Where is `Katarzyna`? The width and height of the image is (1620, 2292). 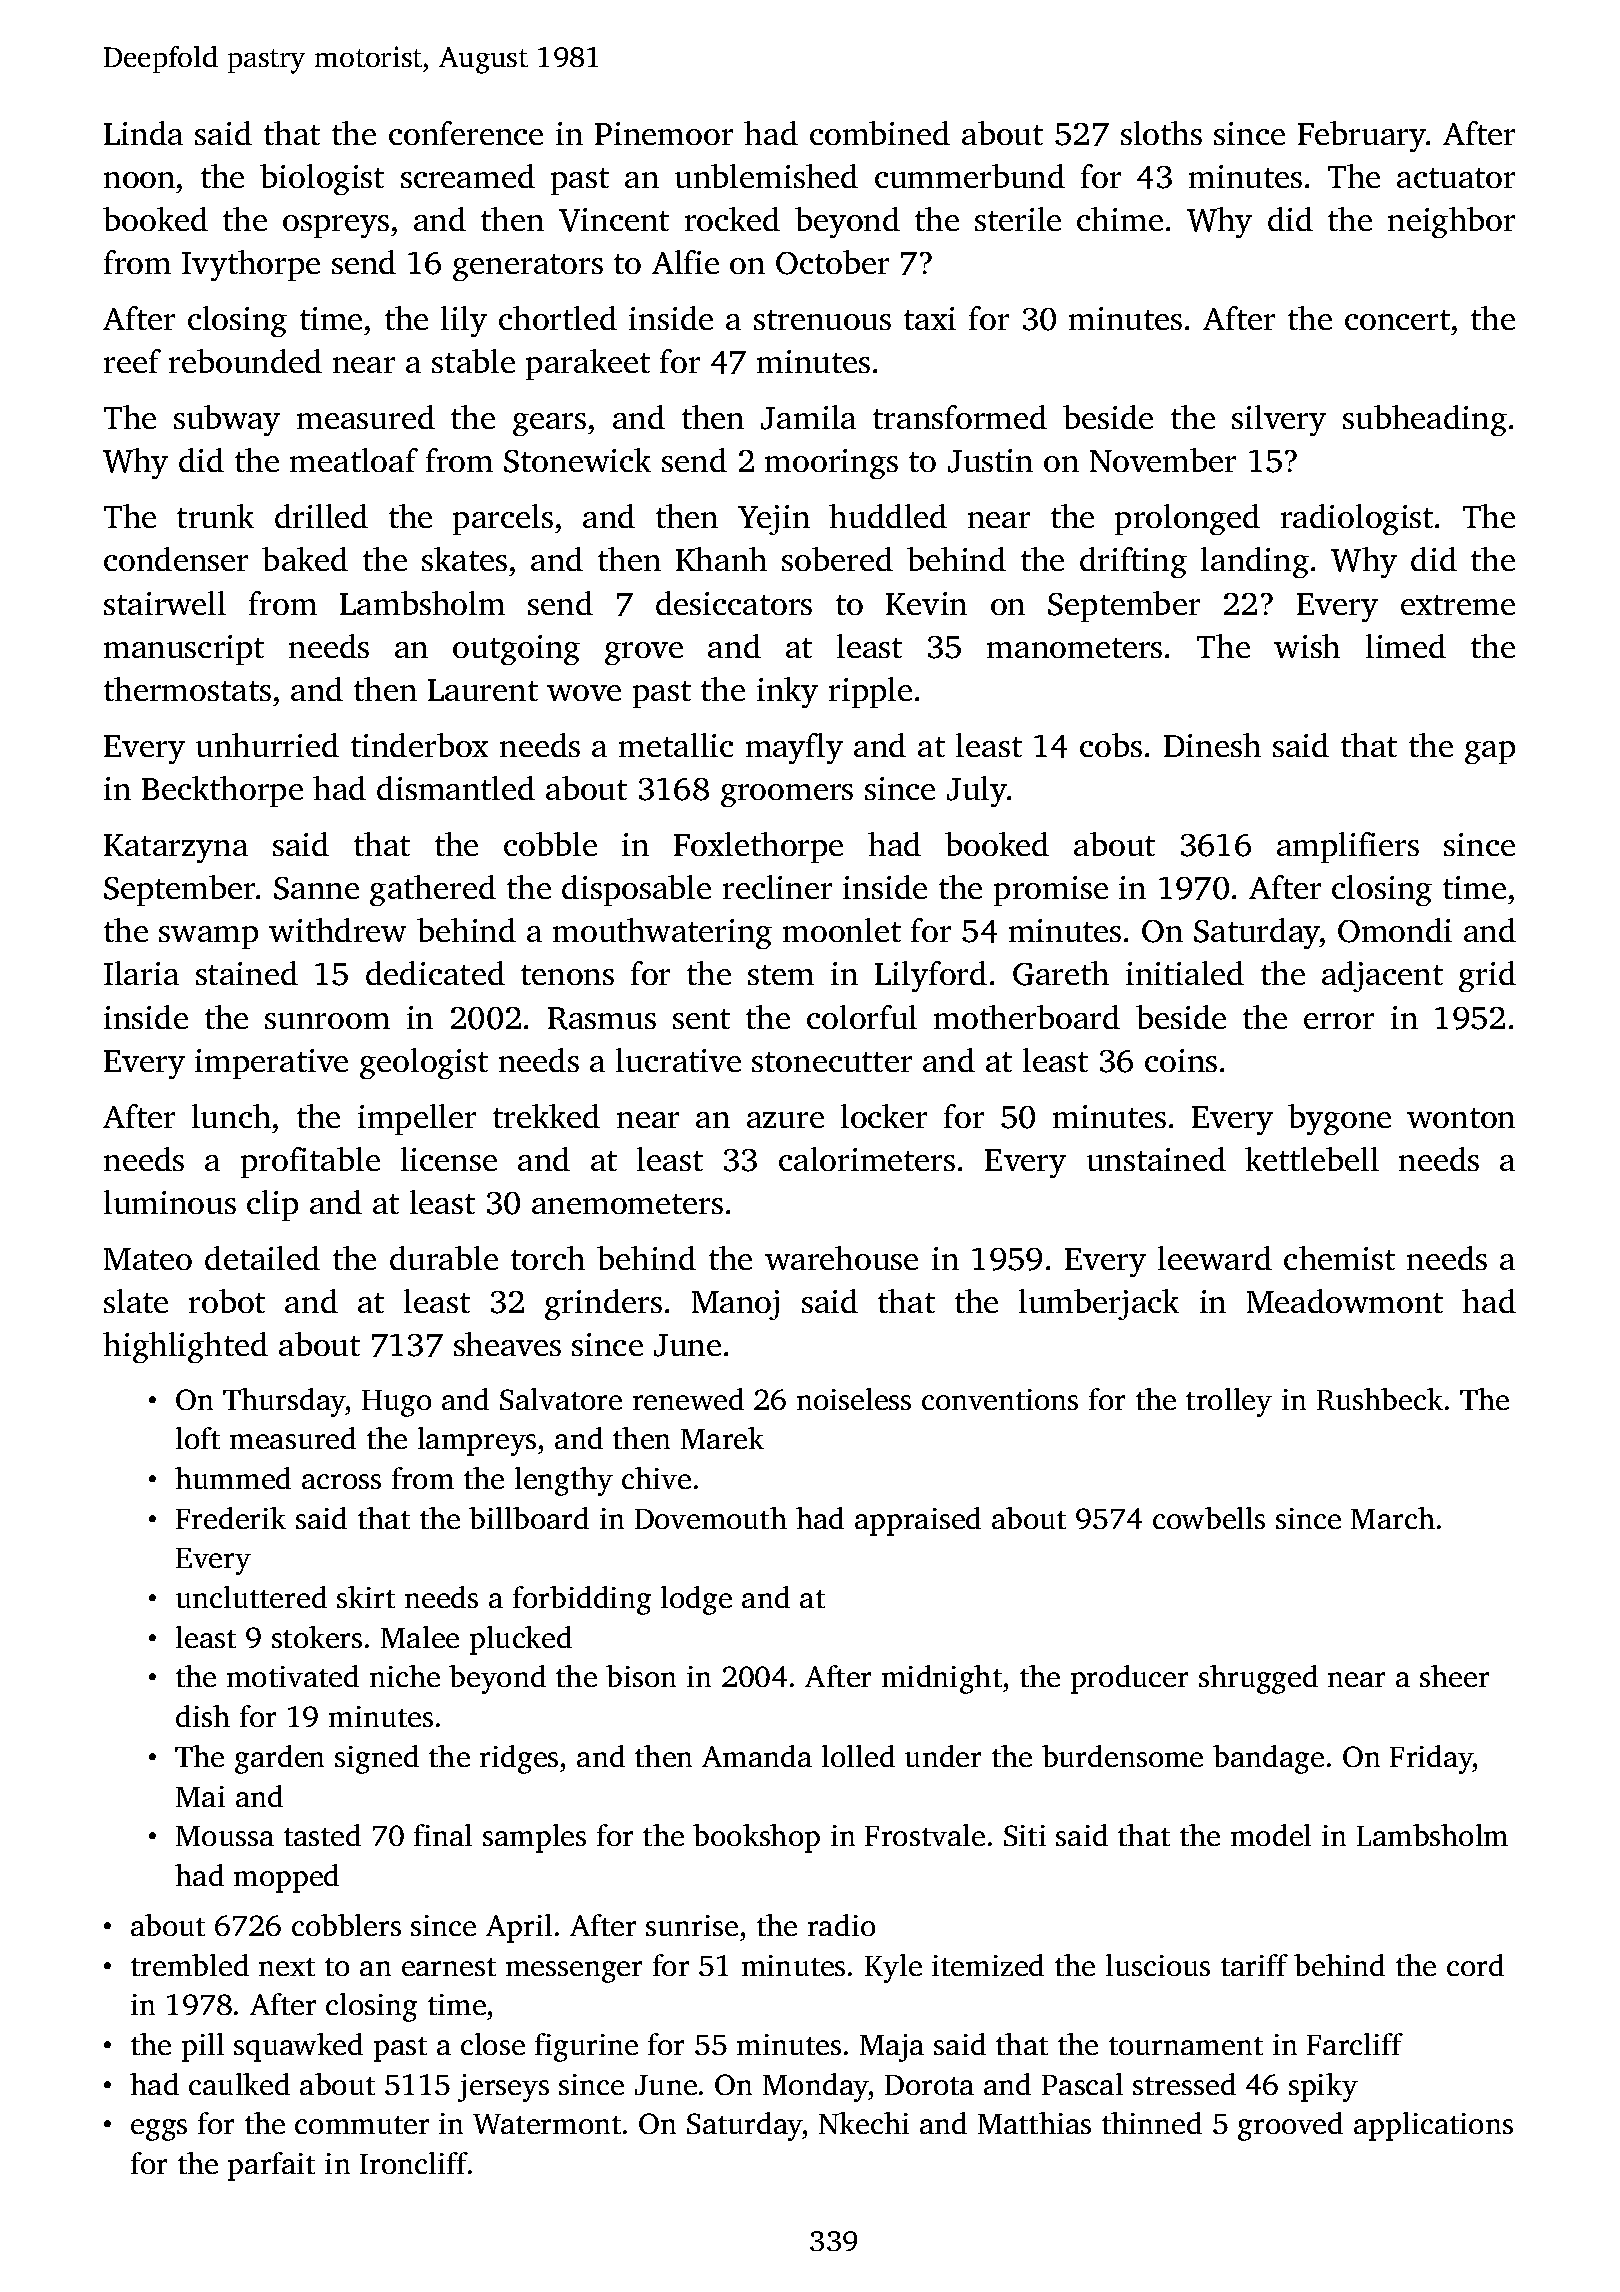 Katarzyna is located at coordinates (176, 848).
